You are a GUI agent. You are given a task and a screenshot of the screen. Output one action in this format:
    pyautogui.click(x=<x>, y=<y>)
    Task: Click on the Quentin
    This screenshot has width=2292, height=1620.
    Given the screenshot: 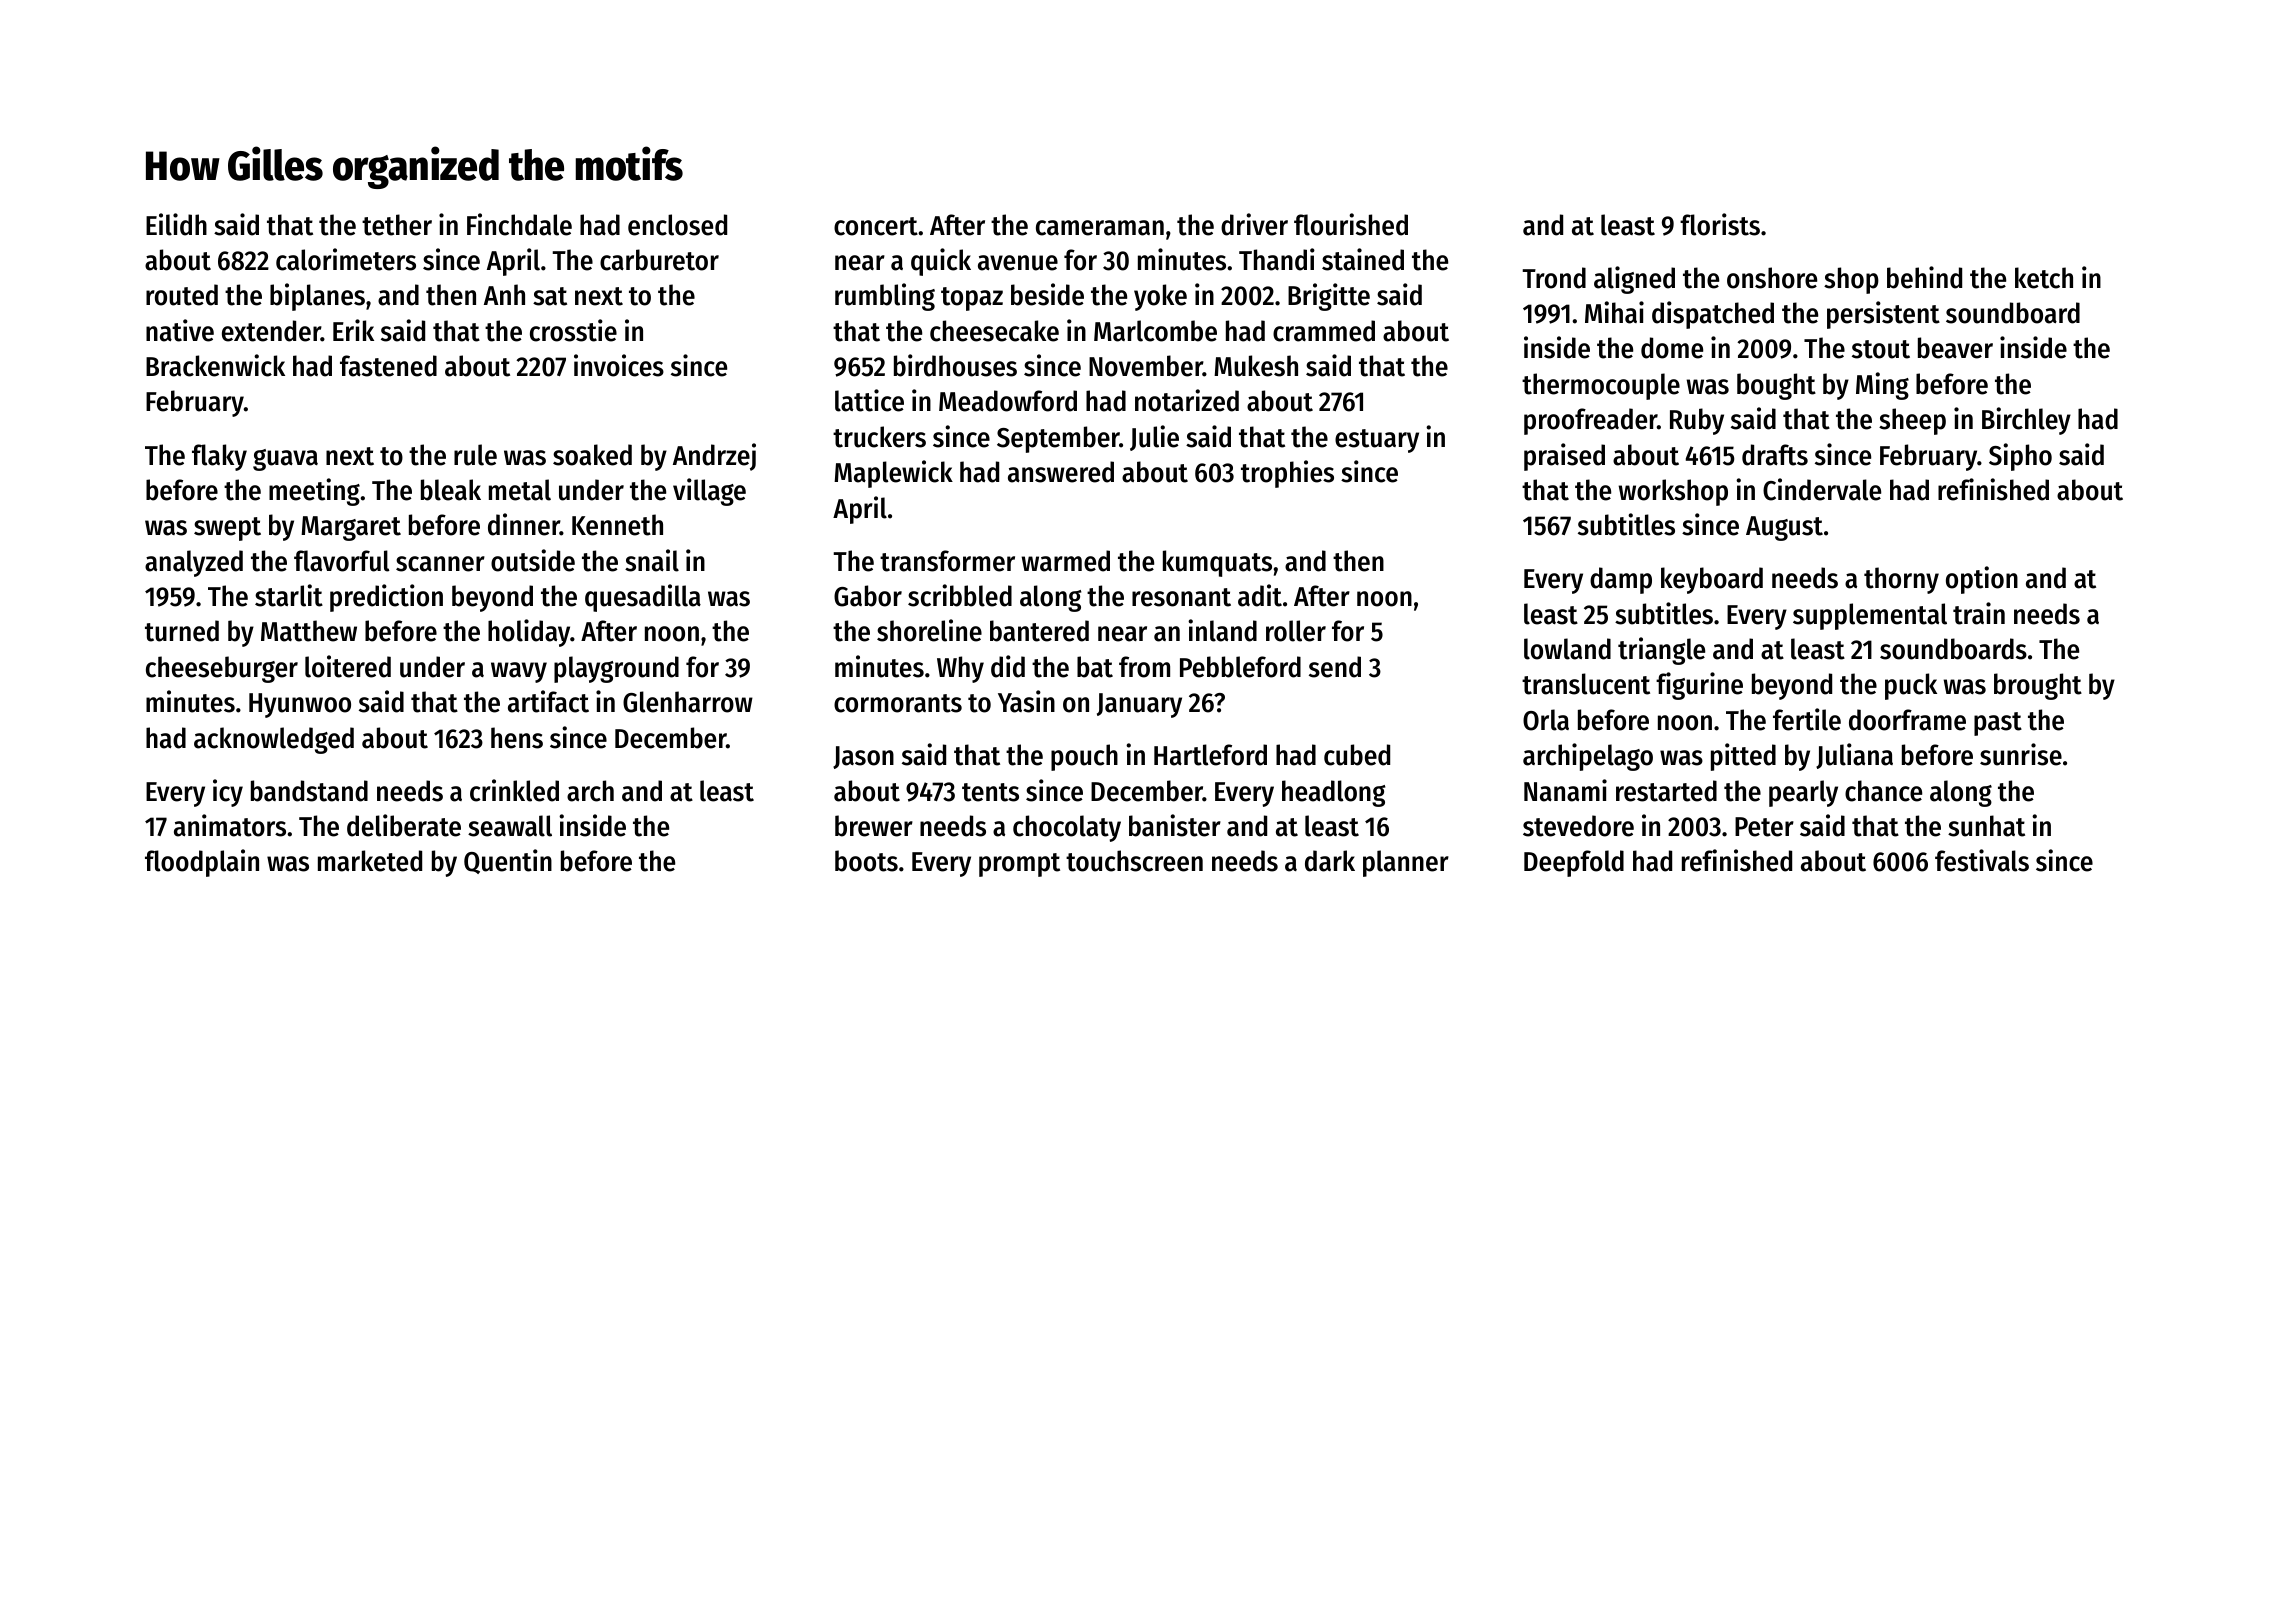 What is the action you would take?
    pyautogui.click(x=508, y=861)
